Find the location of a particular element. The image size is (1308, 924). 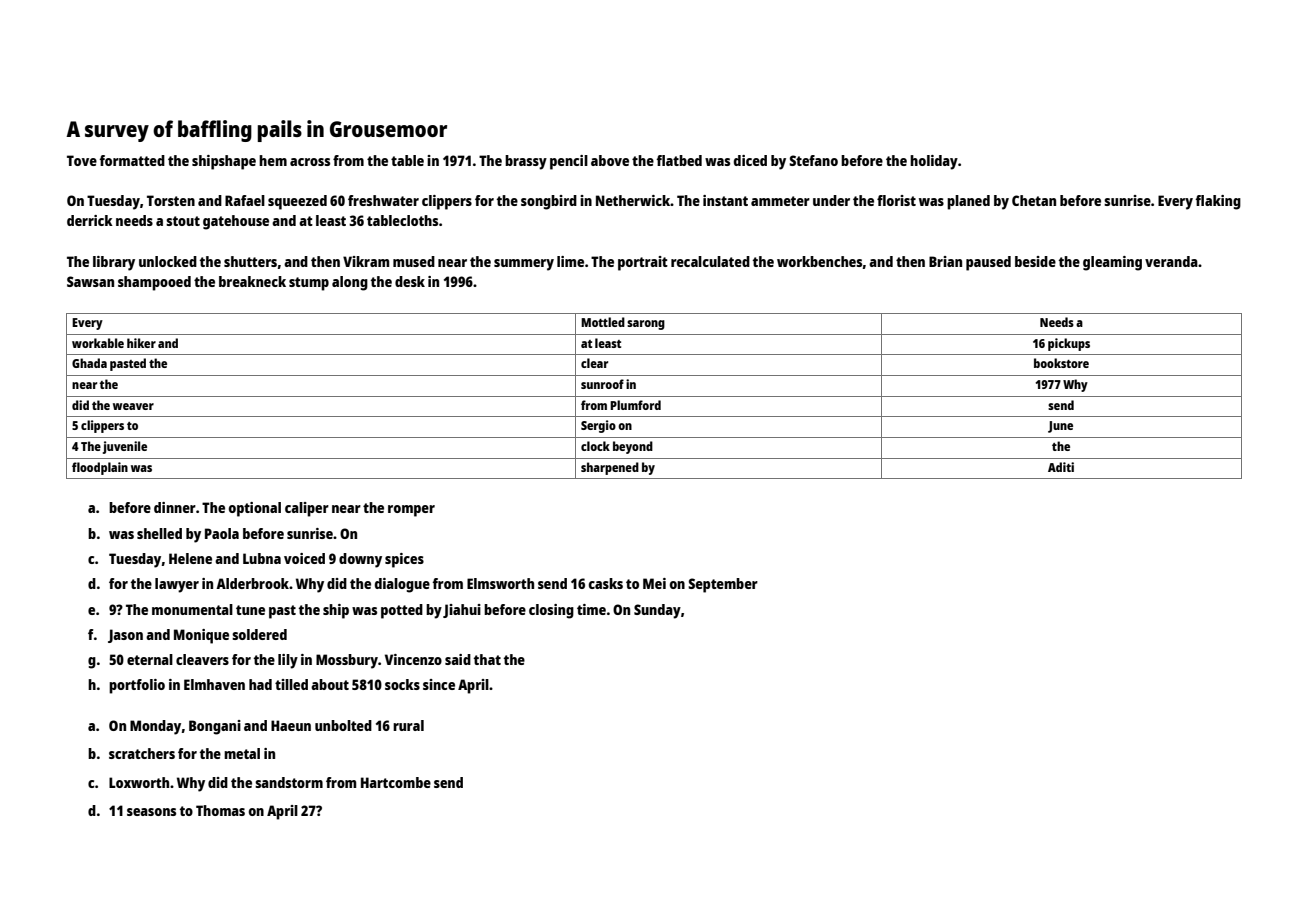

Tove is located at coordinates (82, 160).
